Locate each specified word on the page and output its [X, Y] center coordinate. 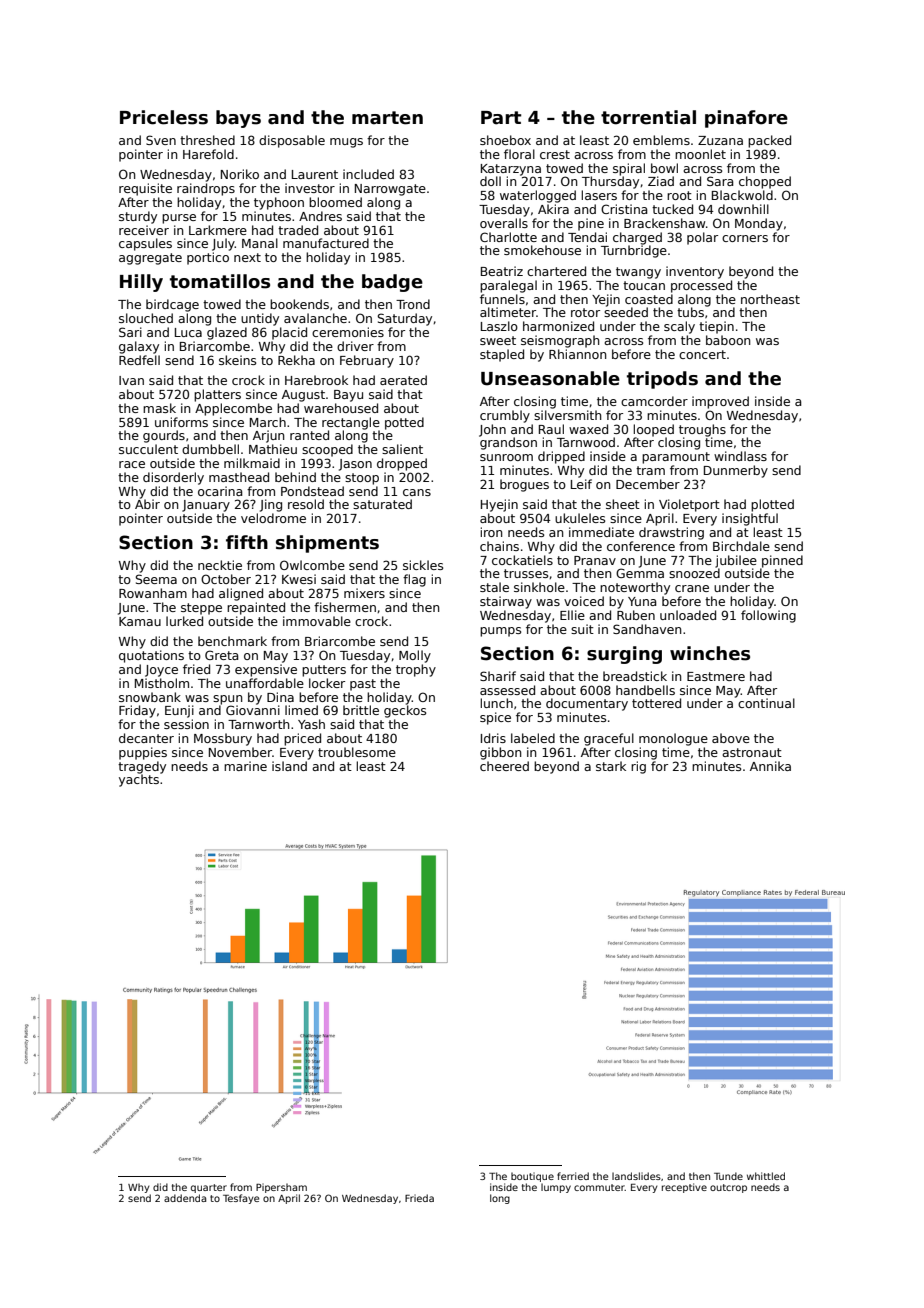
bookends [299, 304]
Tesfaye [241, 1199]
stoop [362, 479]
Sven [161, 140]
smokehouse [542, 250]
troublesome [357, 752]
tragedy [142, 767]
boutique [532, 1177]
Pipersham [281, 1188]
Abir [147, 504]
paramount [676, 458]
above [731, 738]
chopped [765, 182]
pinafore [746, 119]
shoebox [505, 140]
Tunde [728, 1176]
